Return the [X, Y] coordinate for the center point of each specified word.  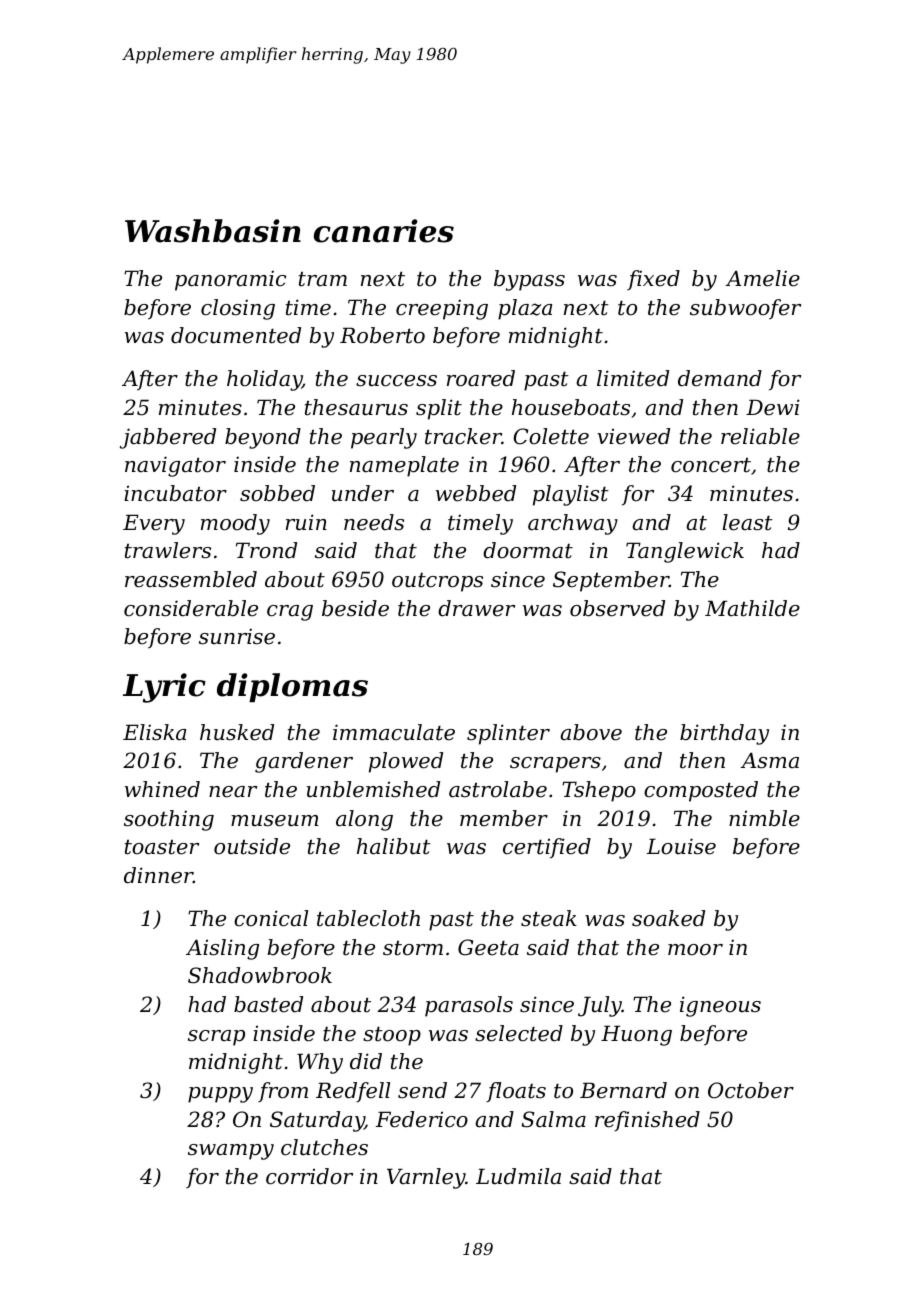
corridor [309, 1176]
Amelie [762, 278]
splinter [508, 734]
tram [323, 279]
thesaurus [356, 407]
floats [516, 1092]
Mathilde [752, 608]
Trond [266, 550]
